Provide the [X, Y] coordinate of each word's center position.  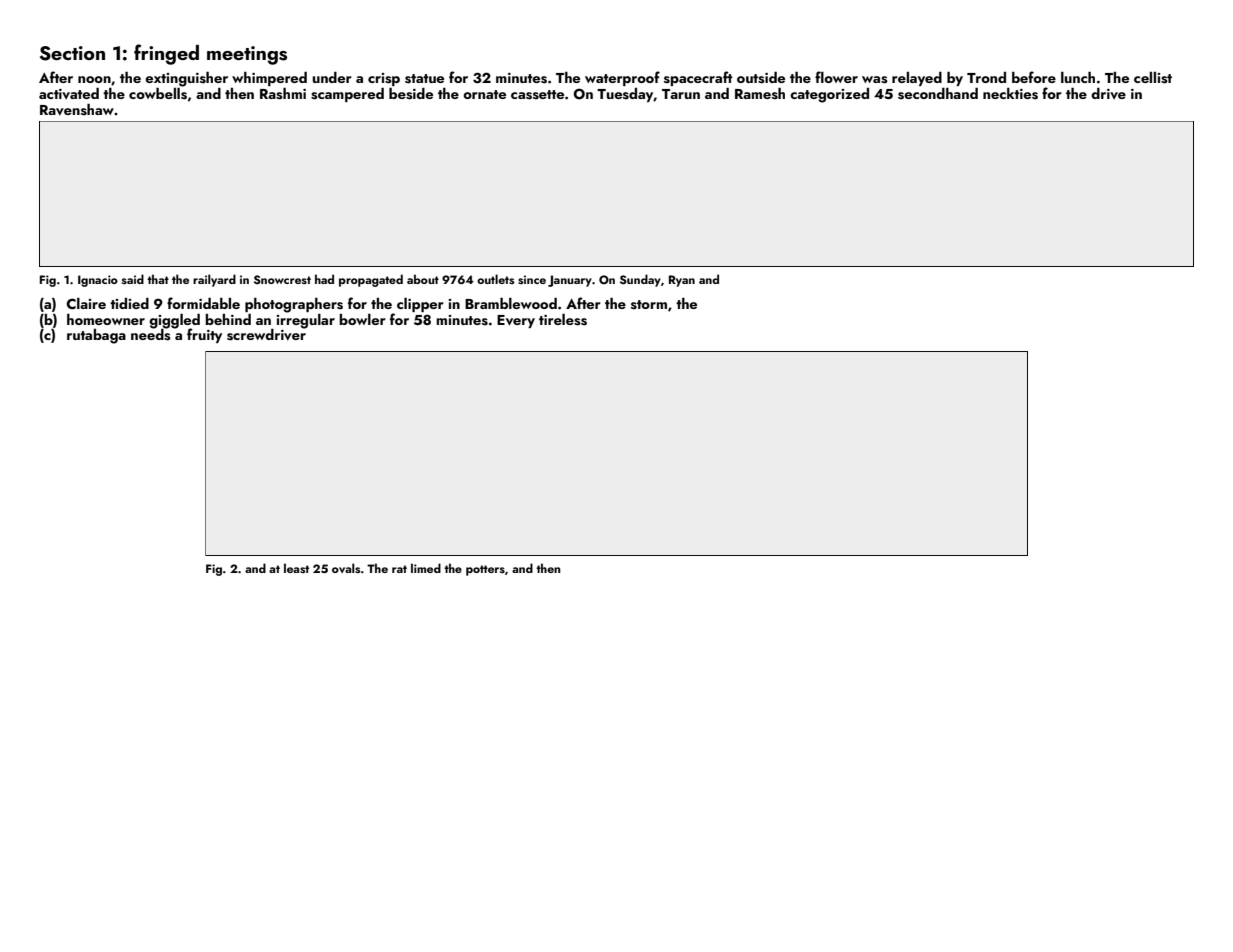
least [296, 568]
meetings [247, 55]
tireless [563, 320]
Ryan [682, 281]
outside [761, 78]
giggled [174, 321]
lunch [1078, 77]
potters [485, 570]
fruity [204, 335]
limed [426, 568]
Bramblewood [511, 303]
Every [516, 321]
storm [649, 305]
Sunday [640, 280]
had [324, 279]
